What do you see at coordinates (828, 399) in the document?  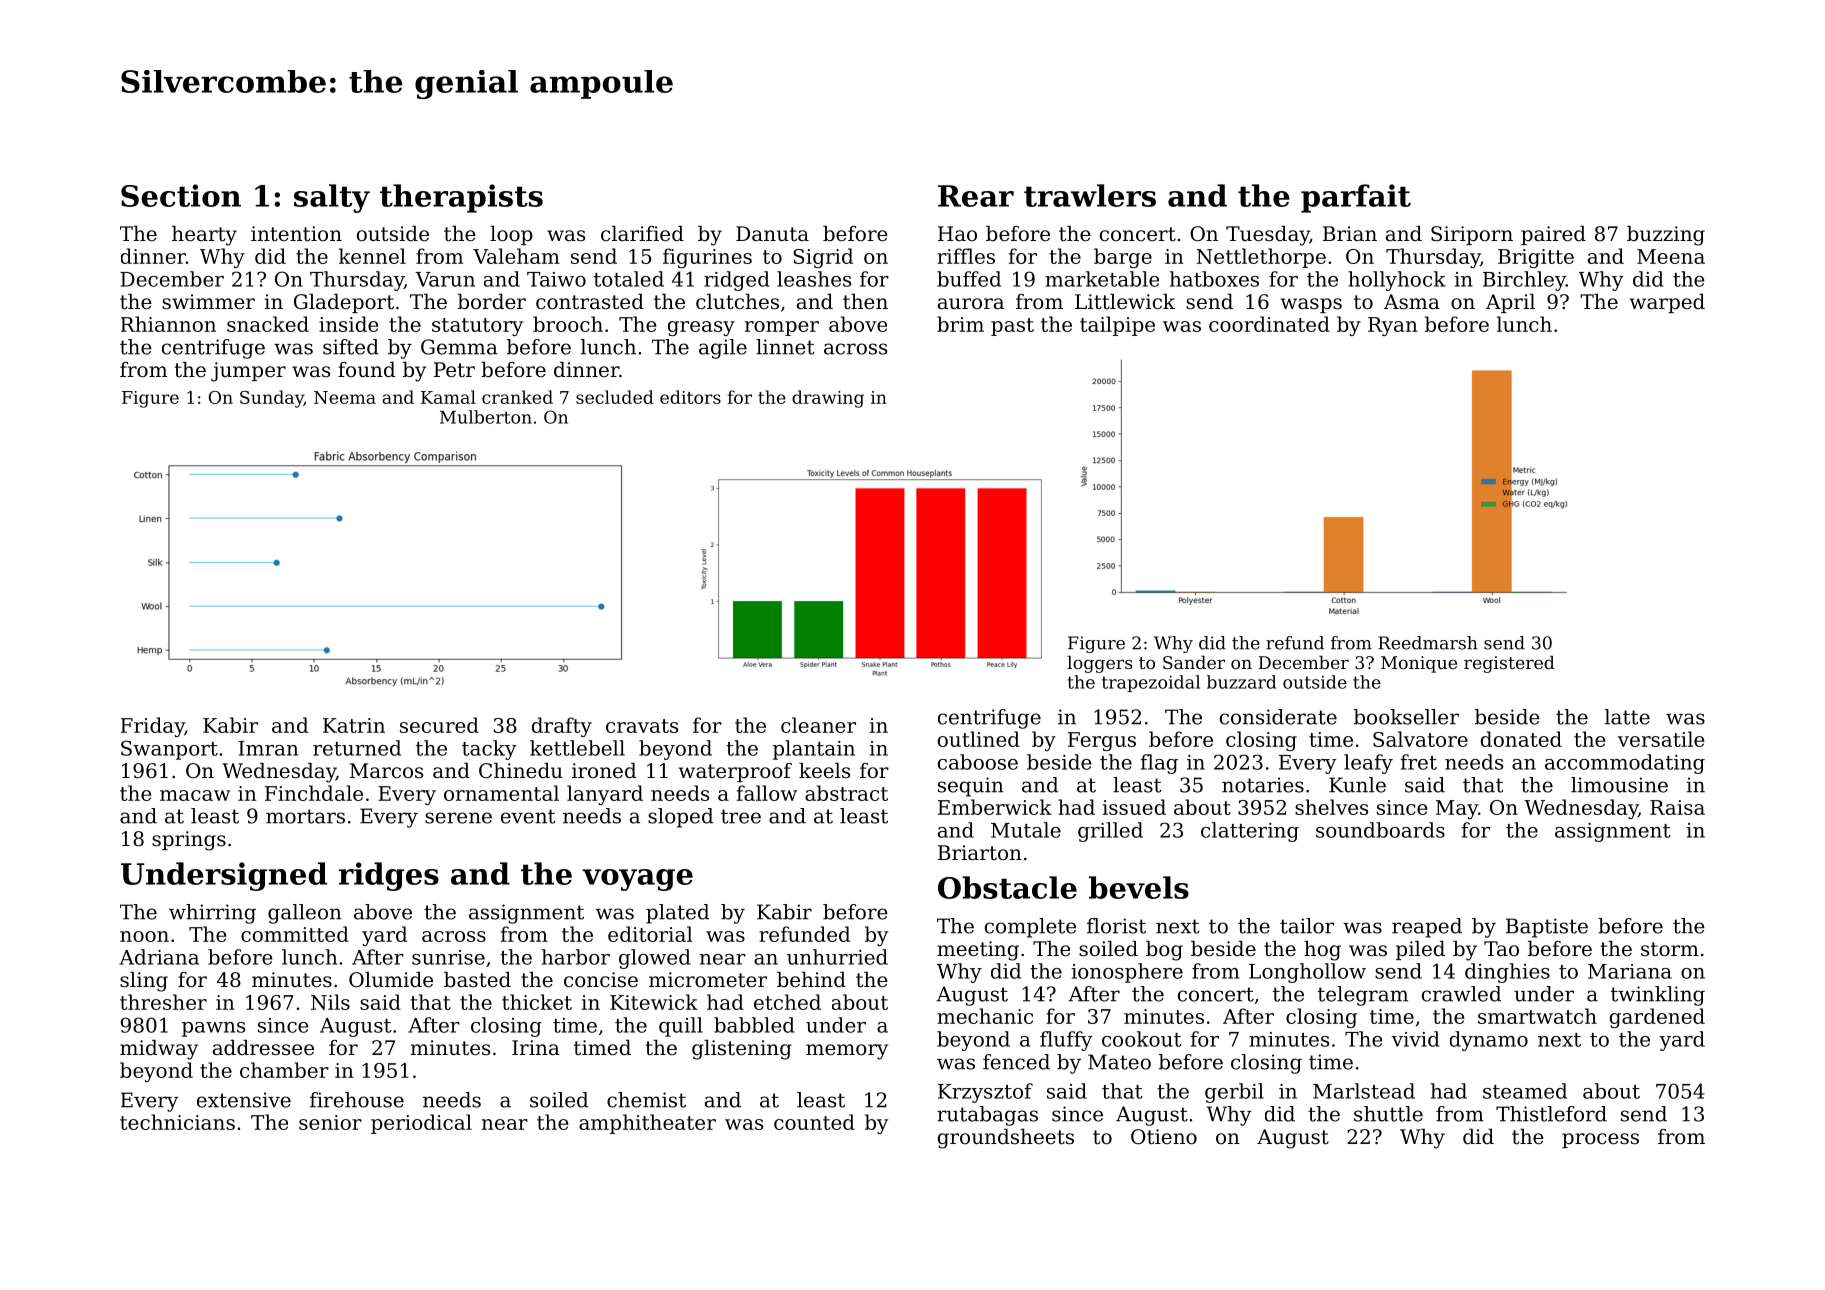 I see `drawing` at bounding box center [828, 399].
